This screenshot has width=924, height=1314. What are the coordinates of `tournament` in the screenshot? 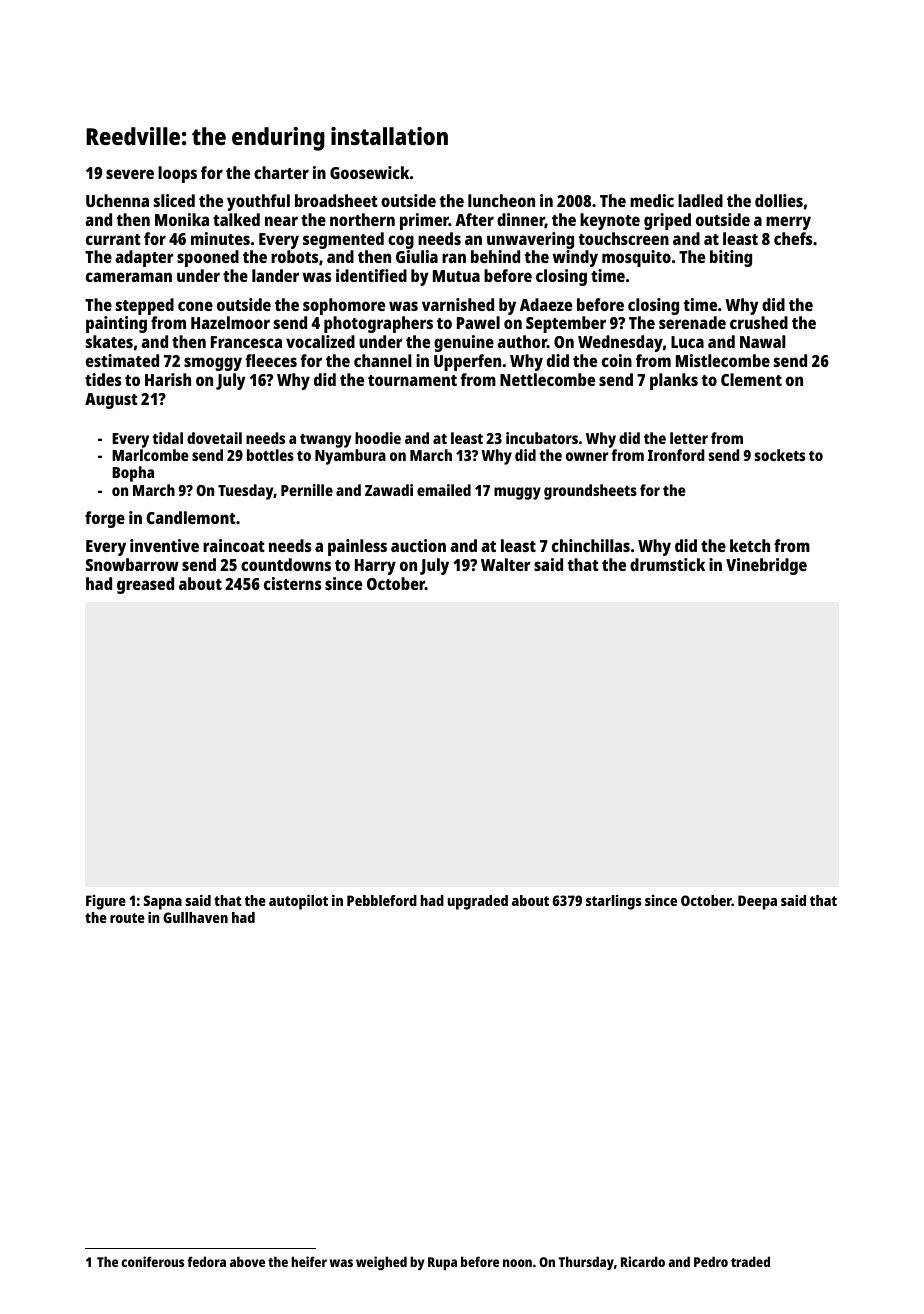 It's located at (412, 380).
